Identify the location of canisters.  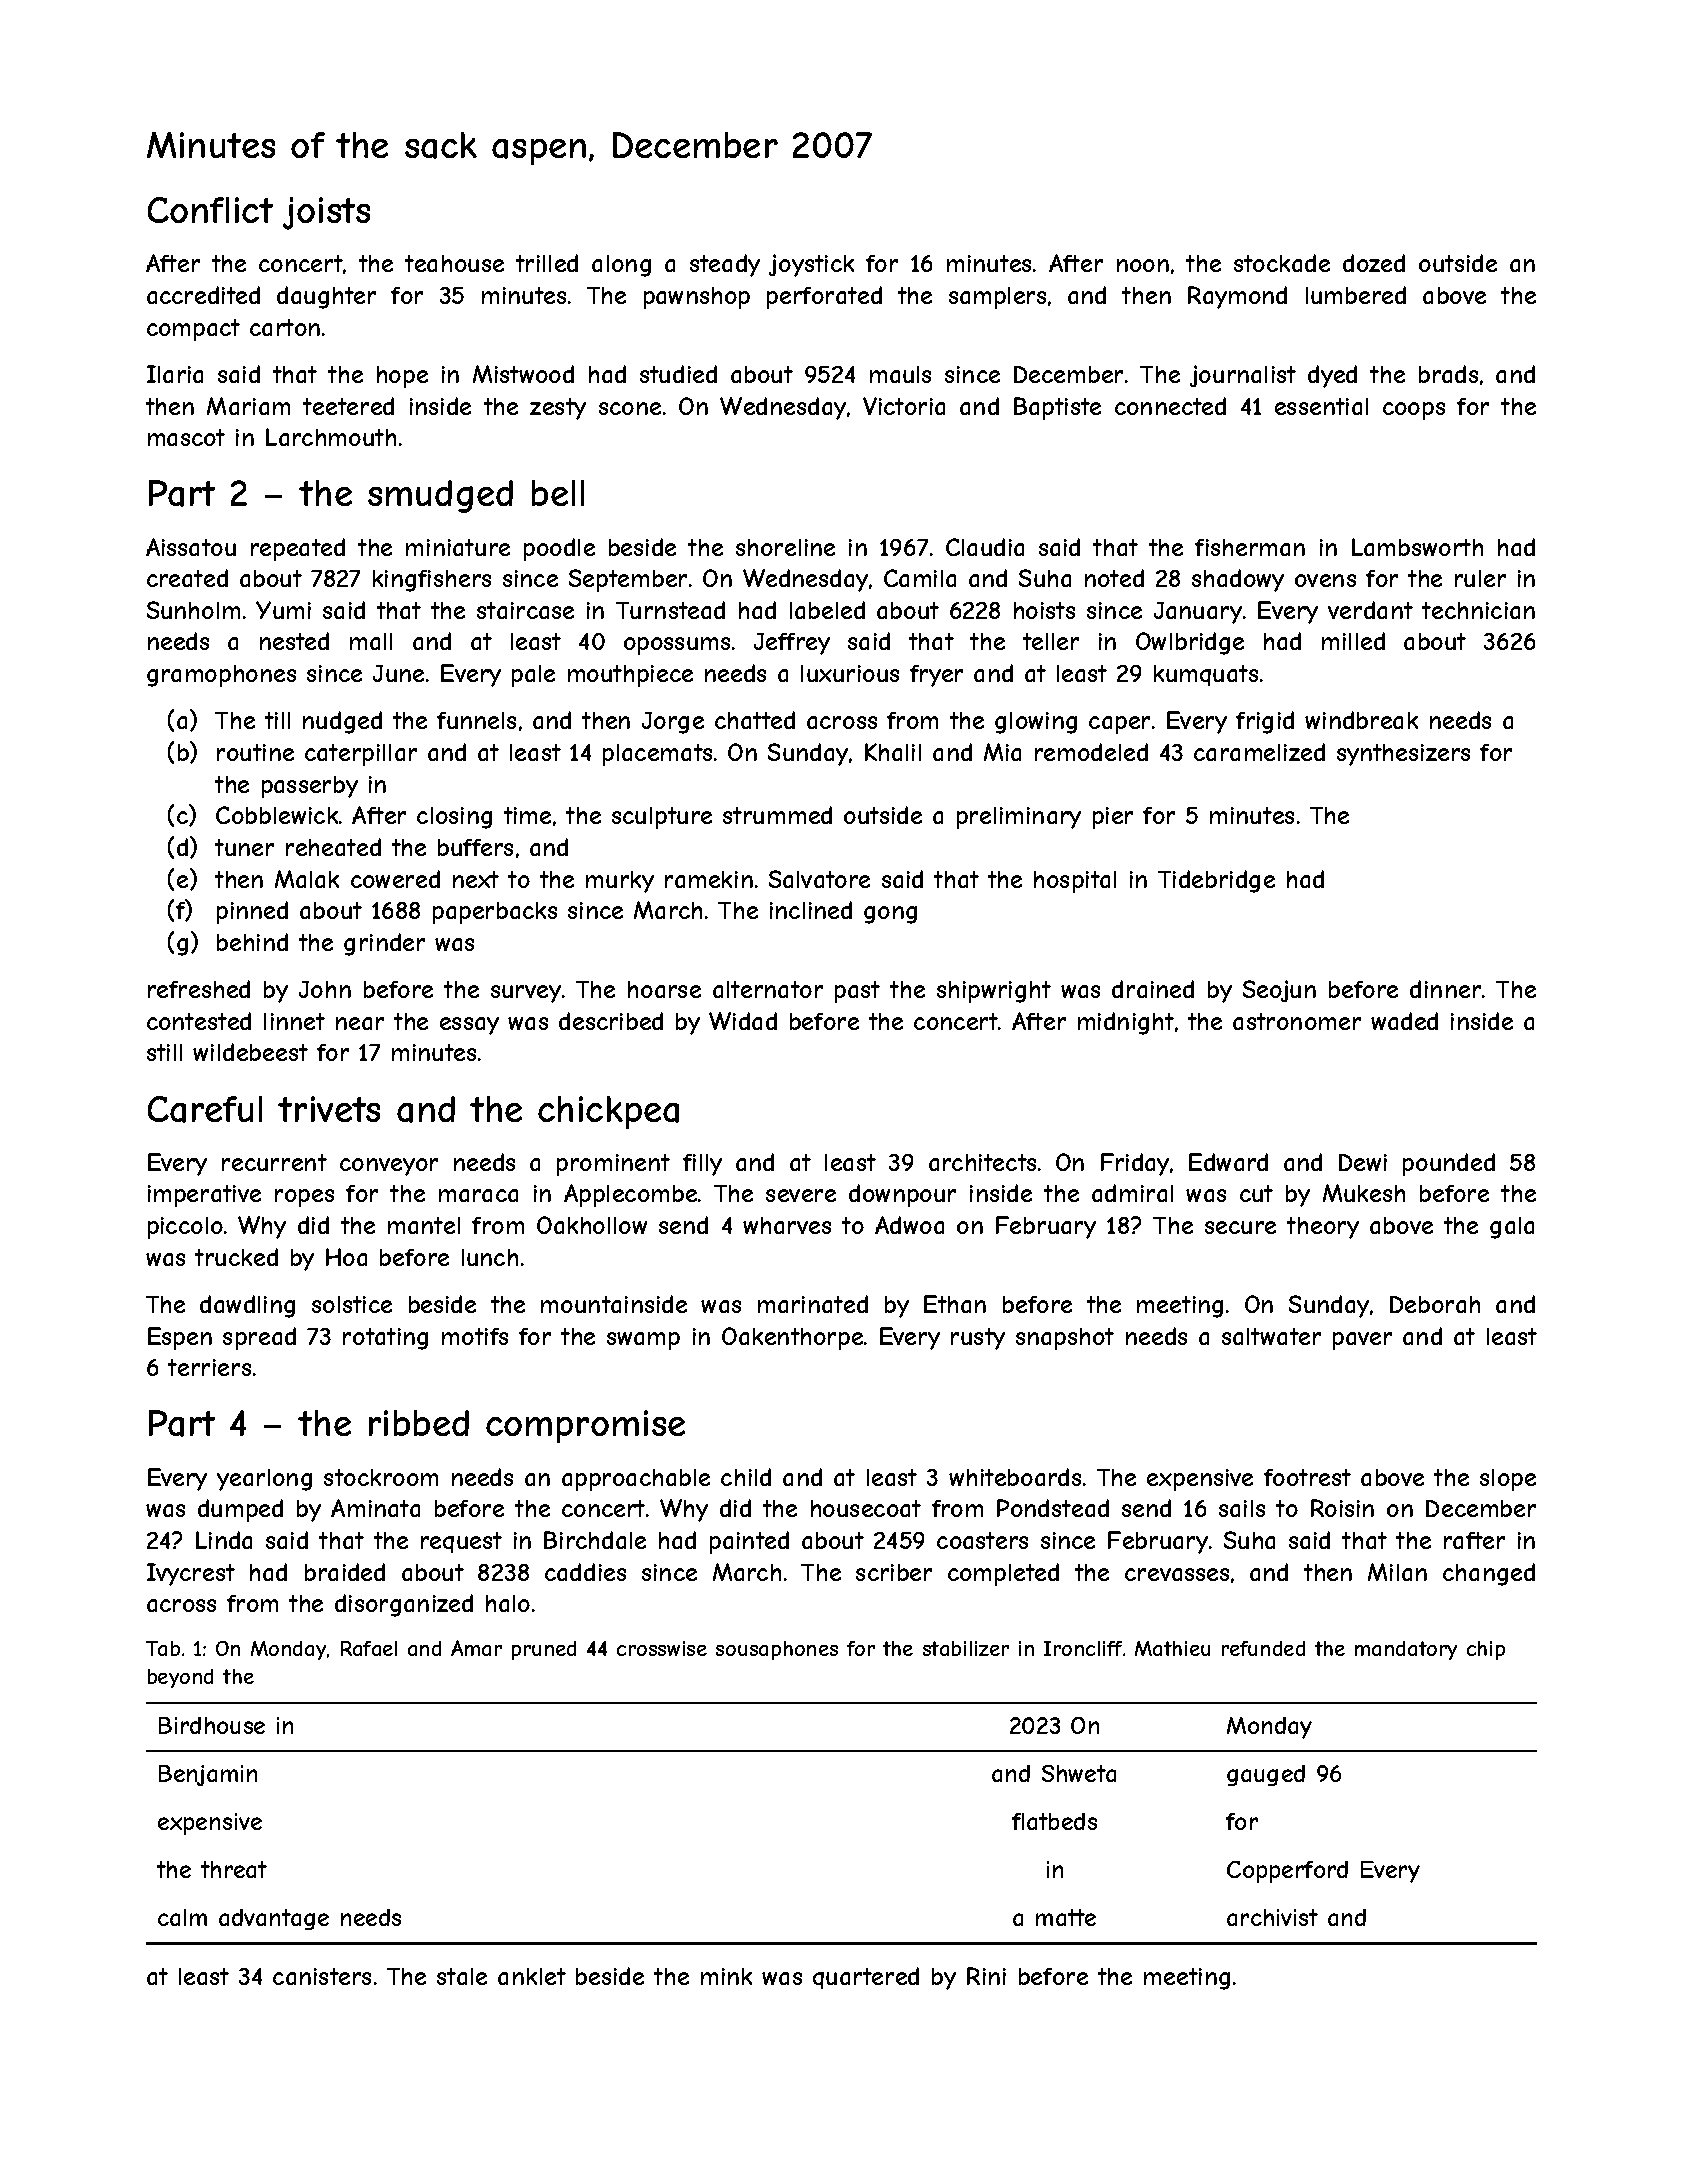
(322, 1976).
